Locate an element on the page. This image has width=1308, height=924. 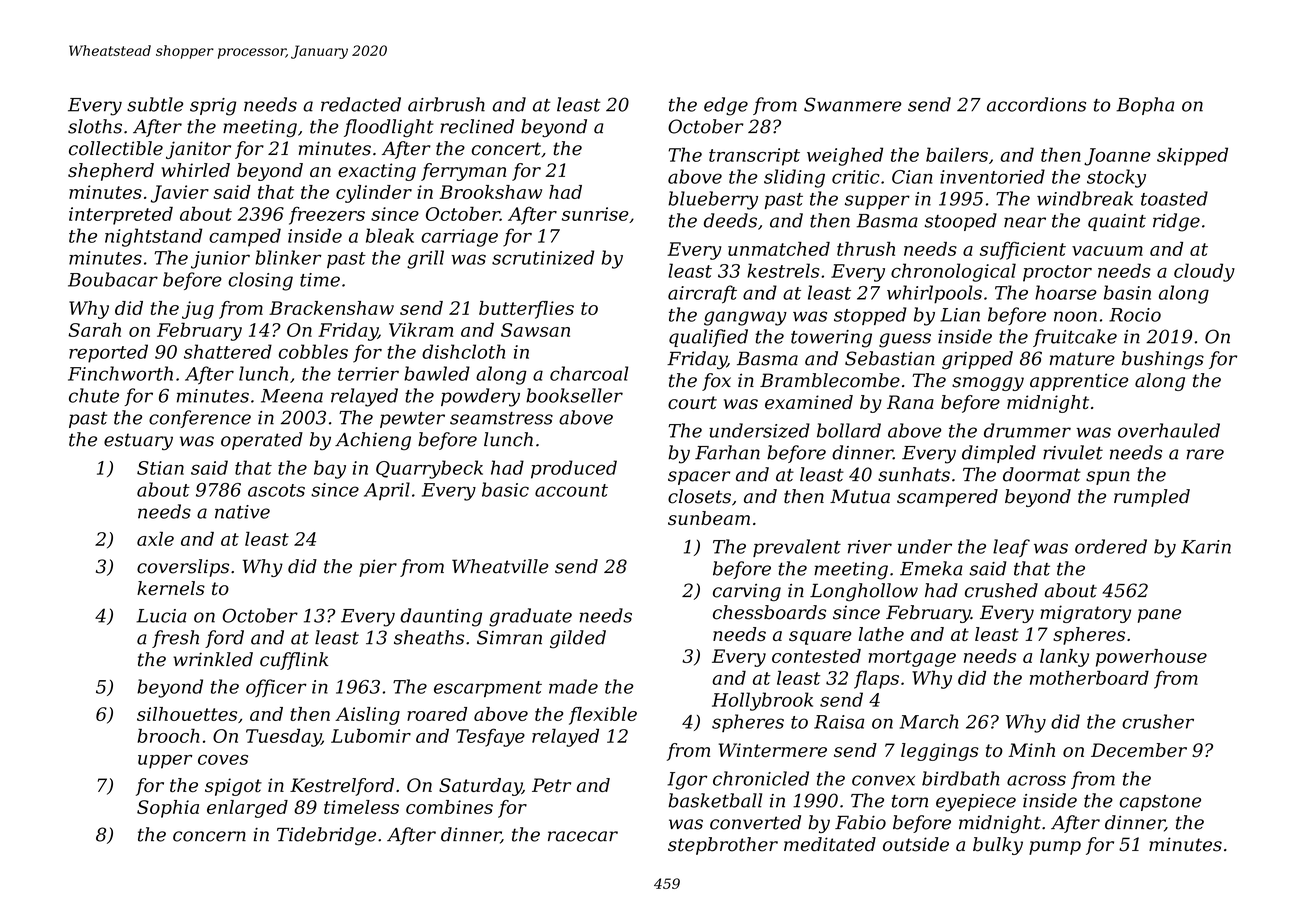
carving is located at coordinates (747, 593).
